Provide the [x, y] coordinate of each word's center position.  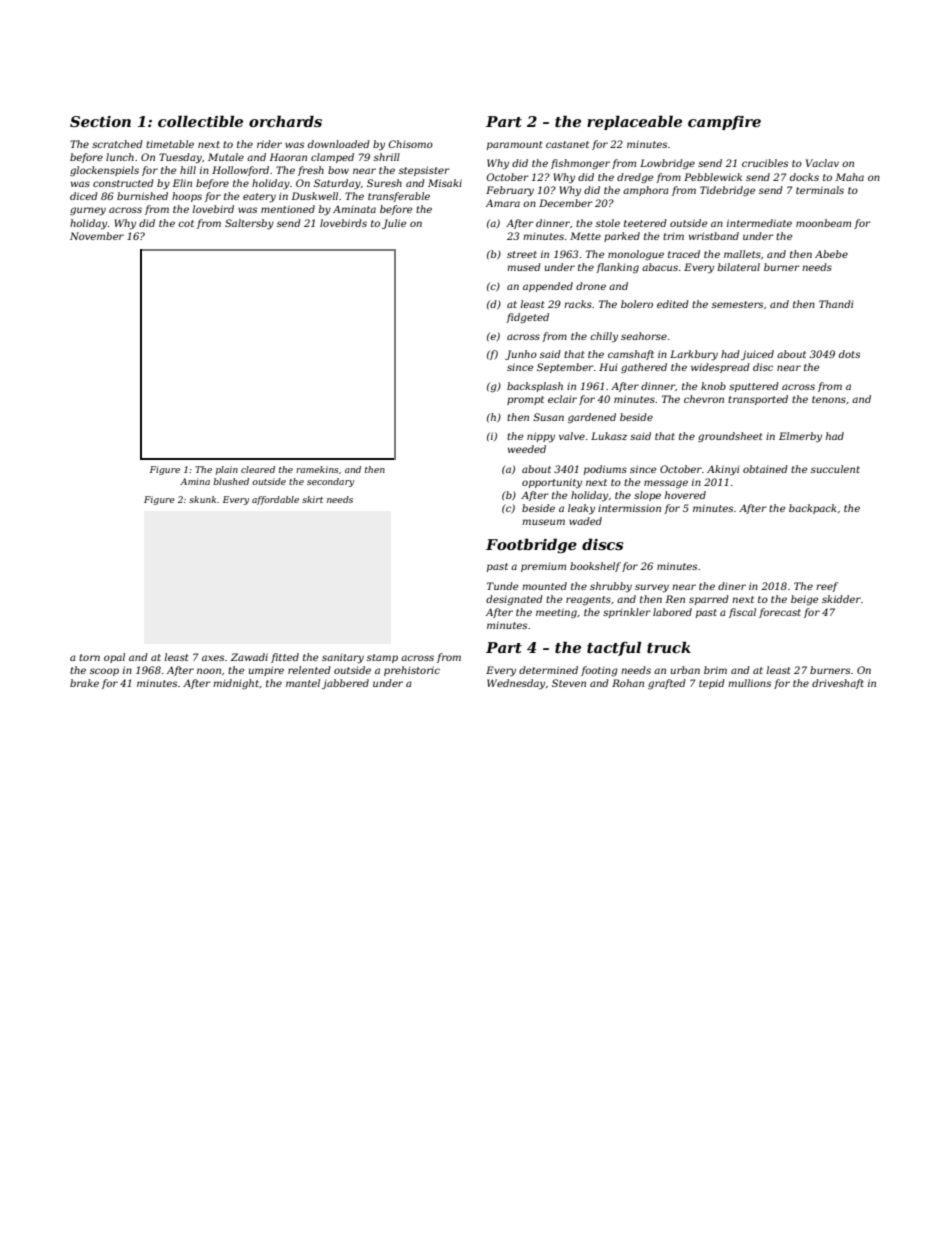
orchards [285, 121]
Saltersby [249, 224]
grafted [667, 684]
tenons [829, 399]
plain [227, 470]
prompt [525, 400]
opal [114, 658]
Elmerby [800, 437]
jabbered [345, 684]
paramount [514, 145]
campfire [724, 123]
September [565, 368]
